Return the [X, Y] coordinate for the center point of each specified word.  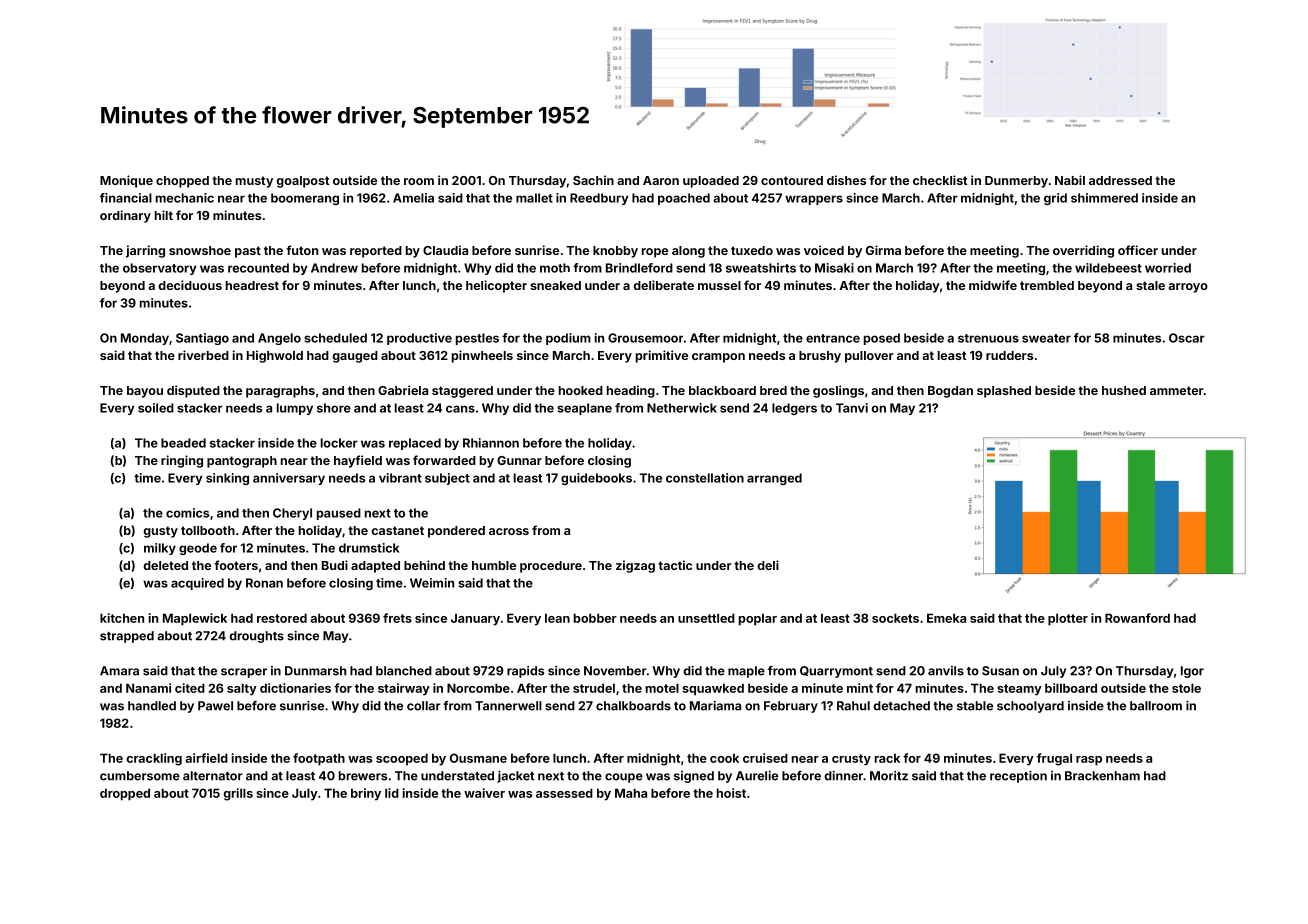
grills [238, 794]
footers [236, 565]
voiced [824, 250]
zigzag [635, 566]
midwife [993, 285]
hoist [731, 793]
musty [254, 182]
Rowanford [1137, 618]
